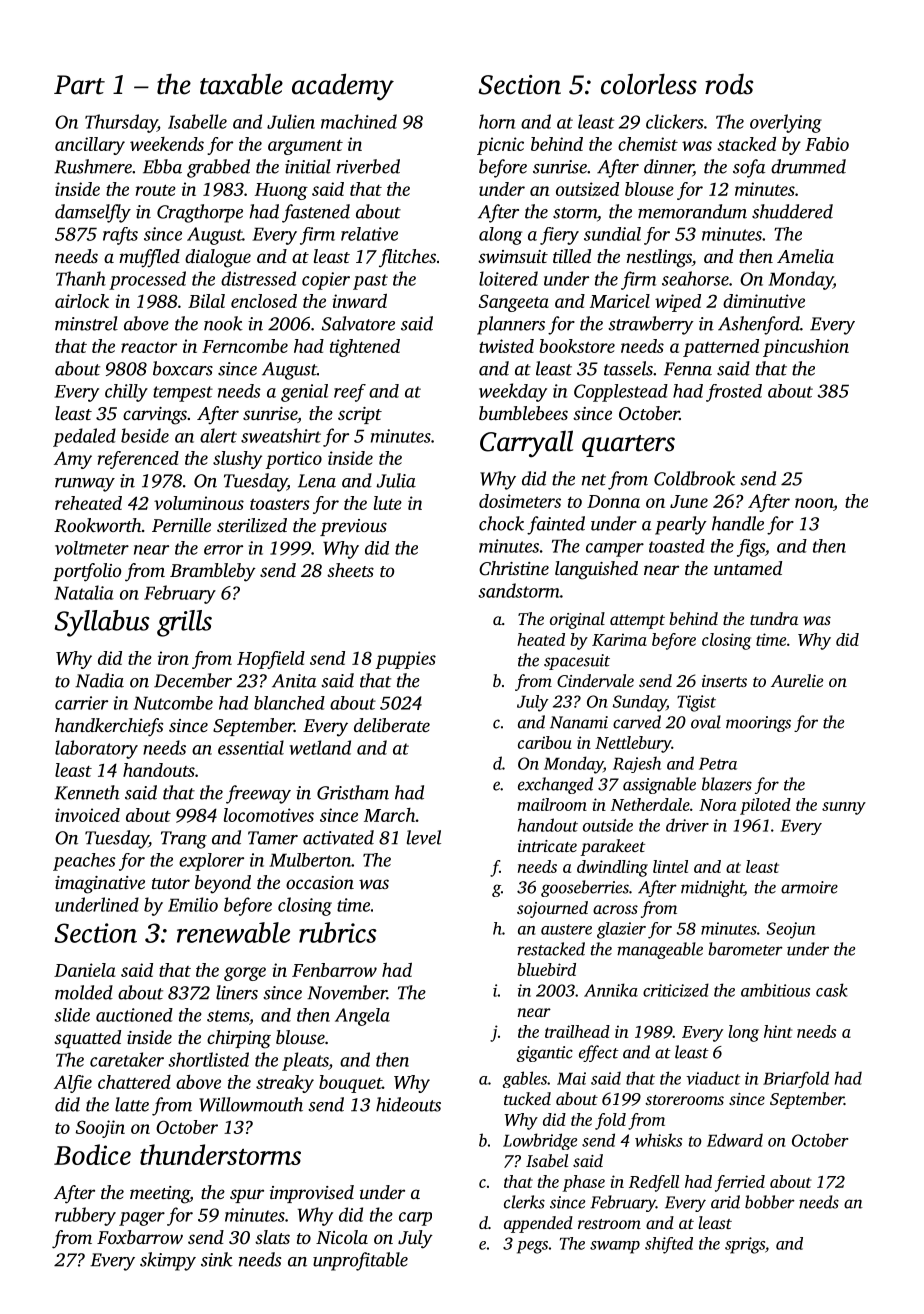  I want to click on intricate, so click(547, 846).
